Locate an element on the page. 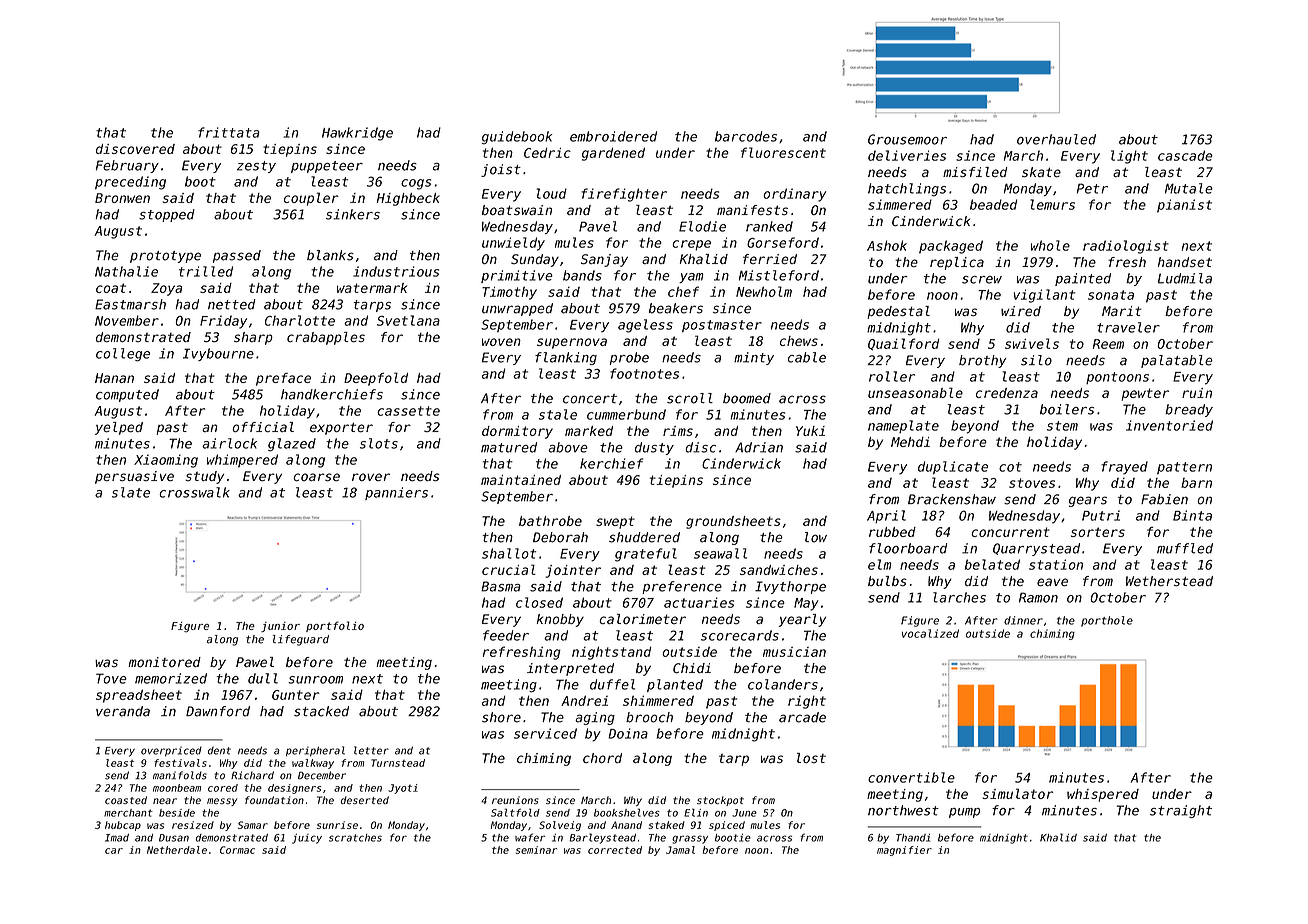 The width and height of the image is (1308, 924). glazed is located at coordinates (292, 445).
